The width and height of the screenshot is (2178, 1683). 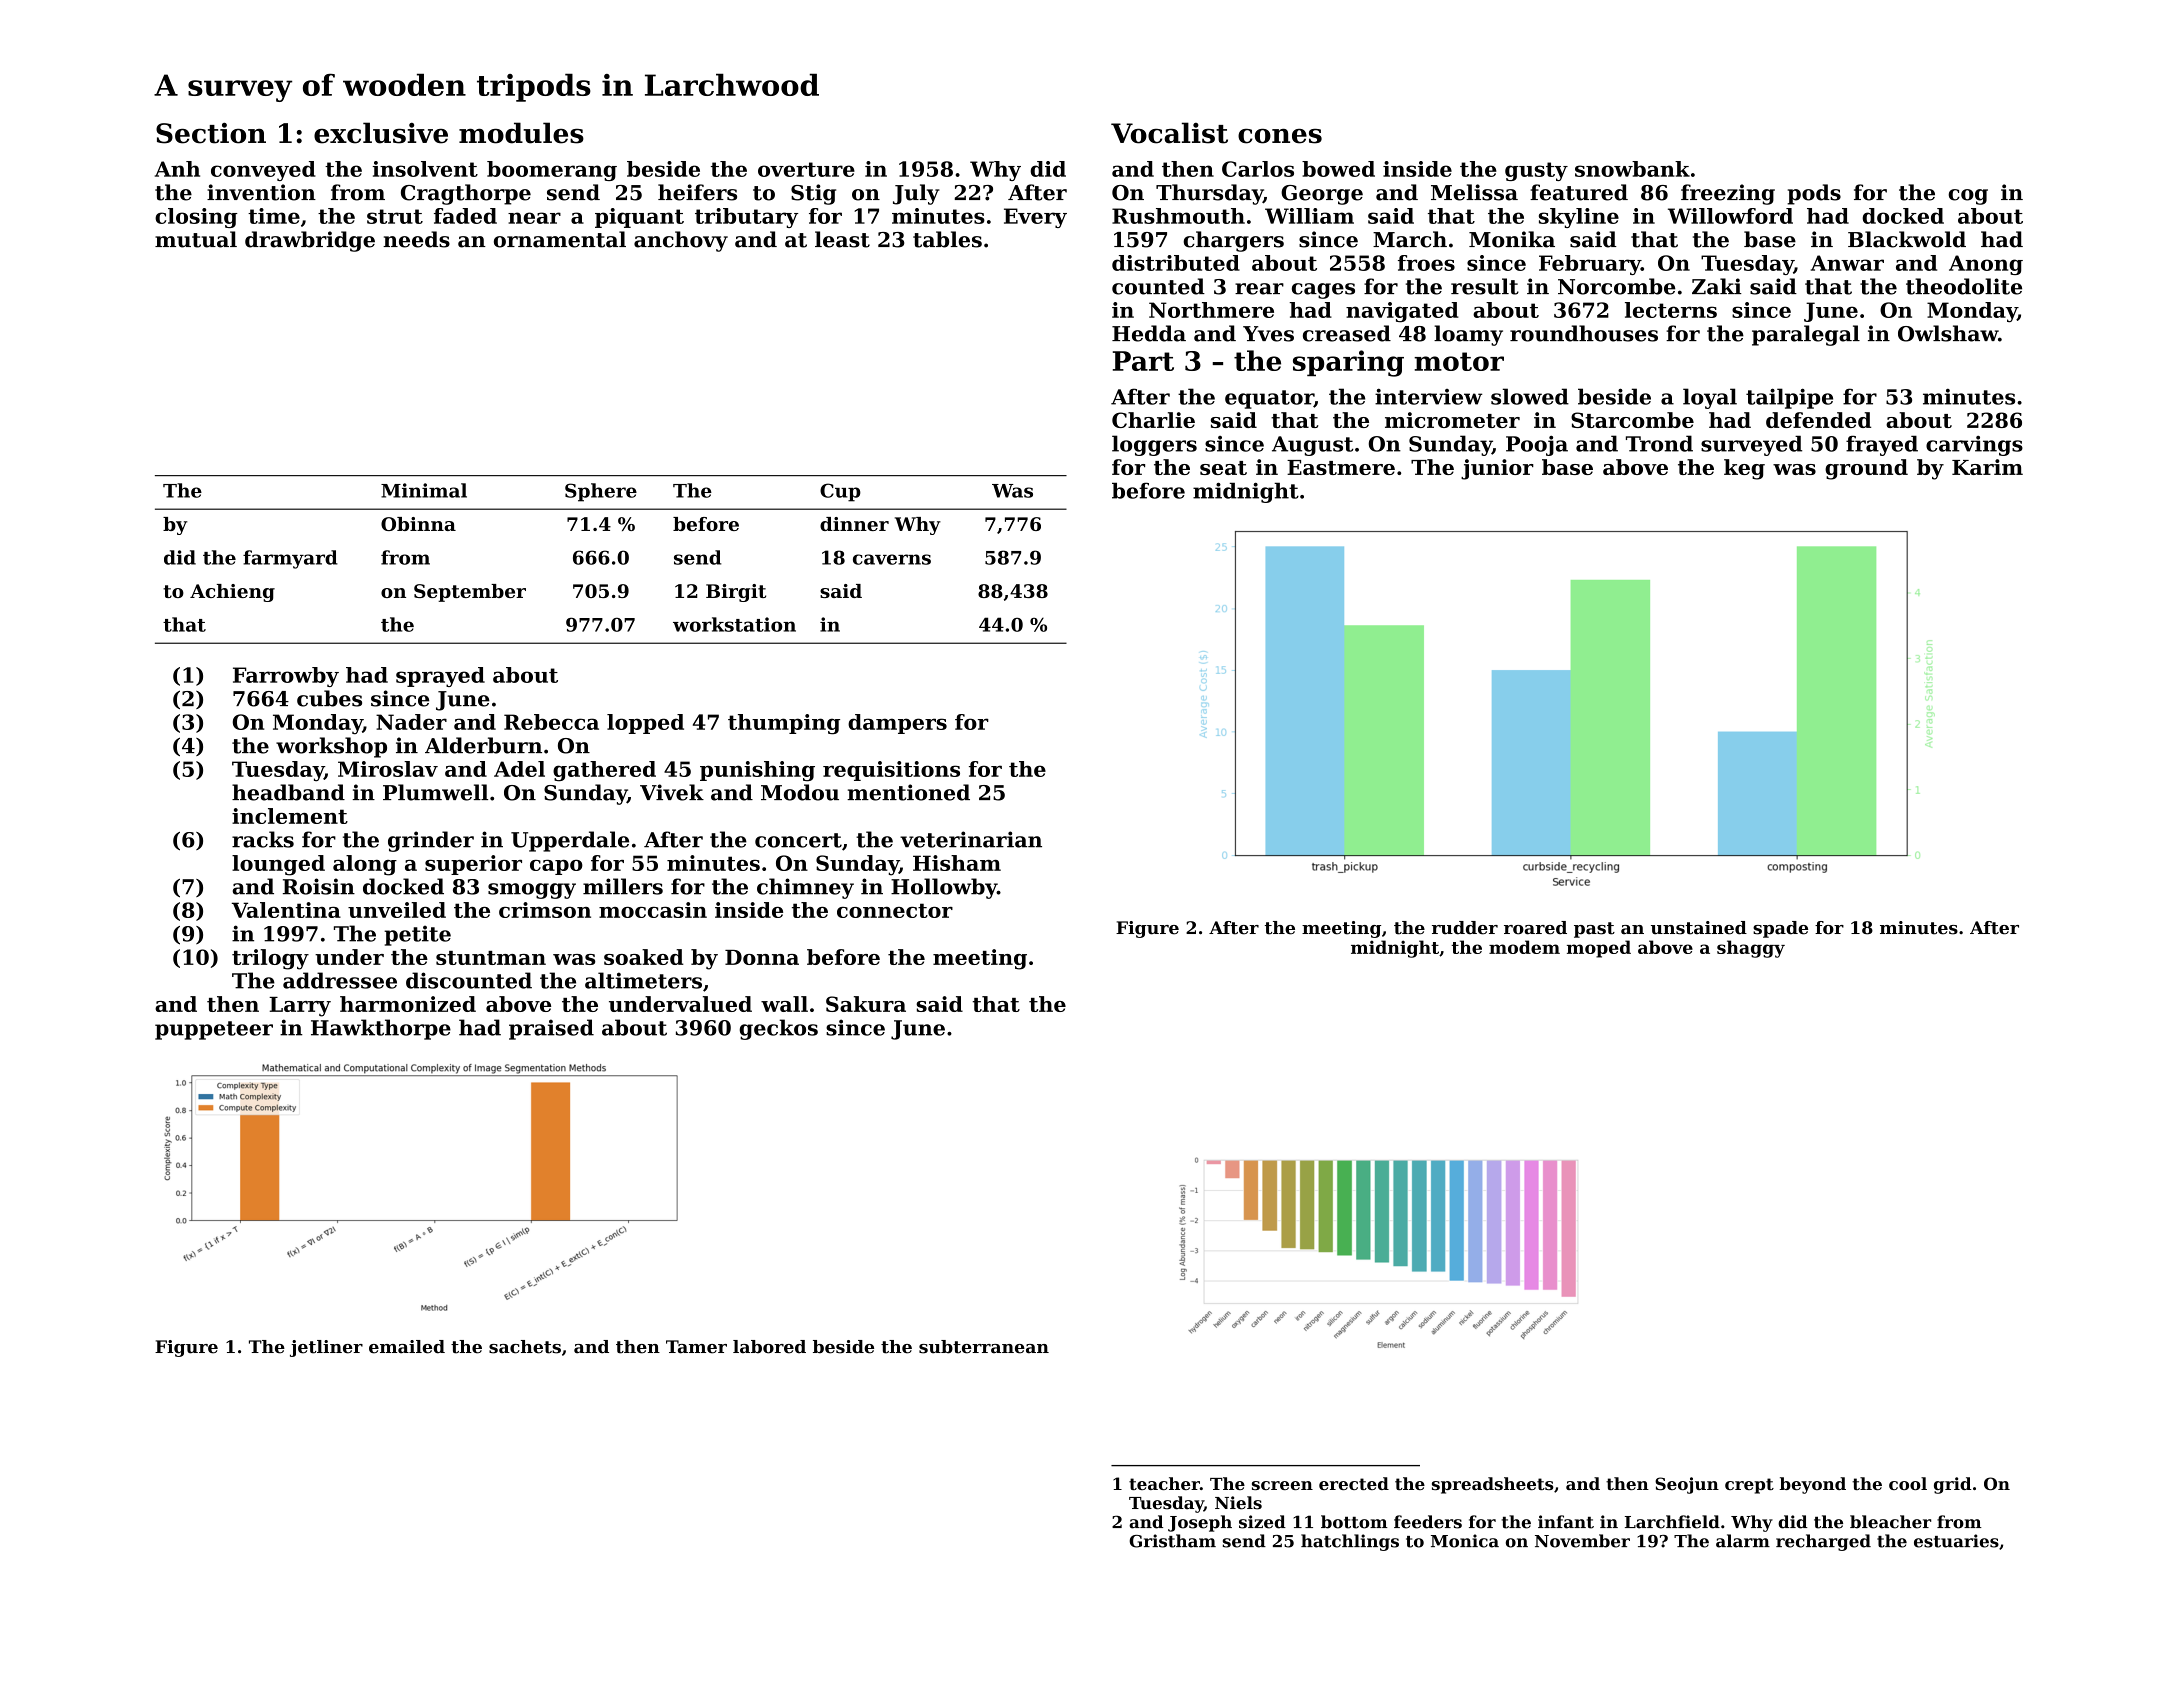 I want to click on Upperdale, so click(x=570, y=841).
